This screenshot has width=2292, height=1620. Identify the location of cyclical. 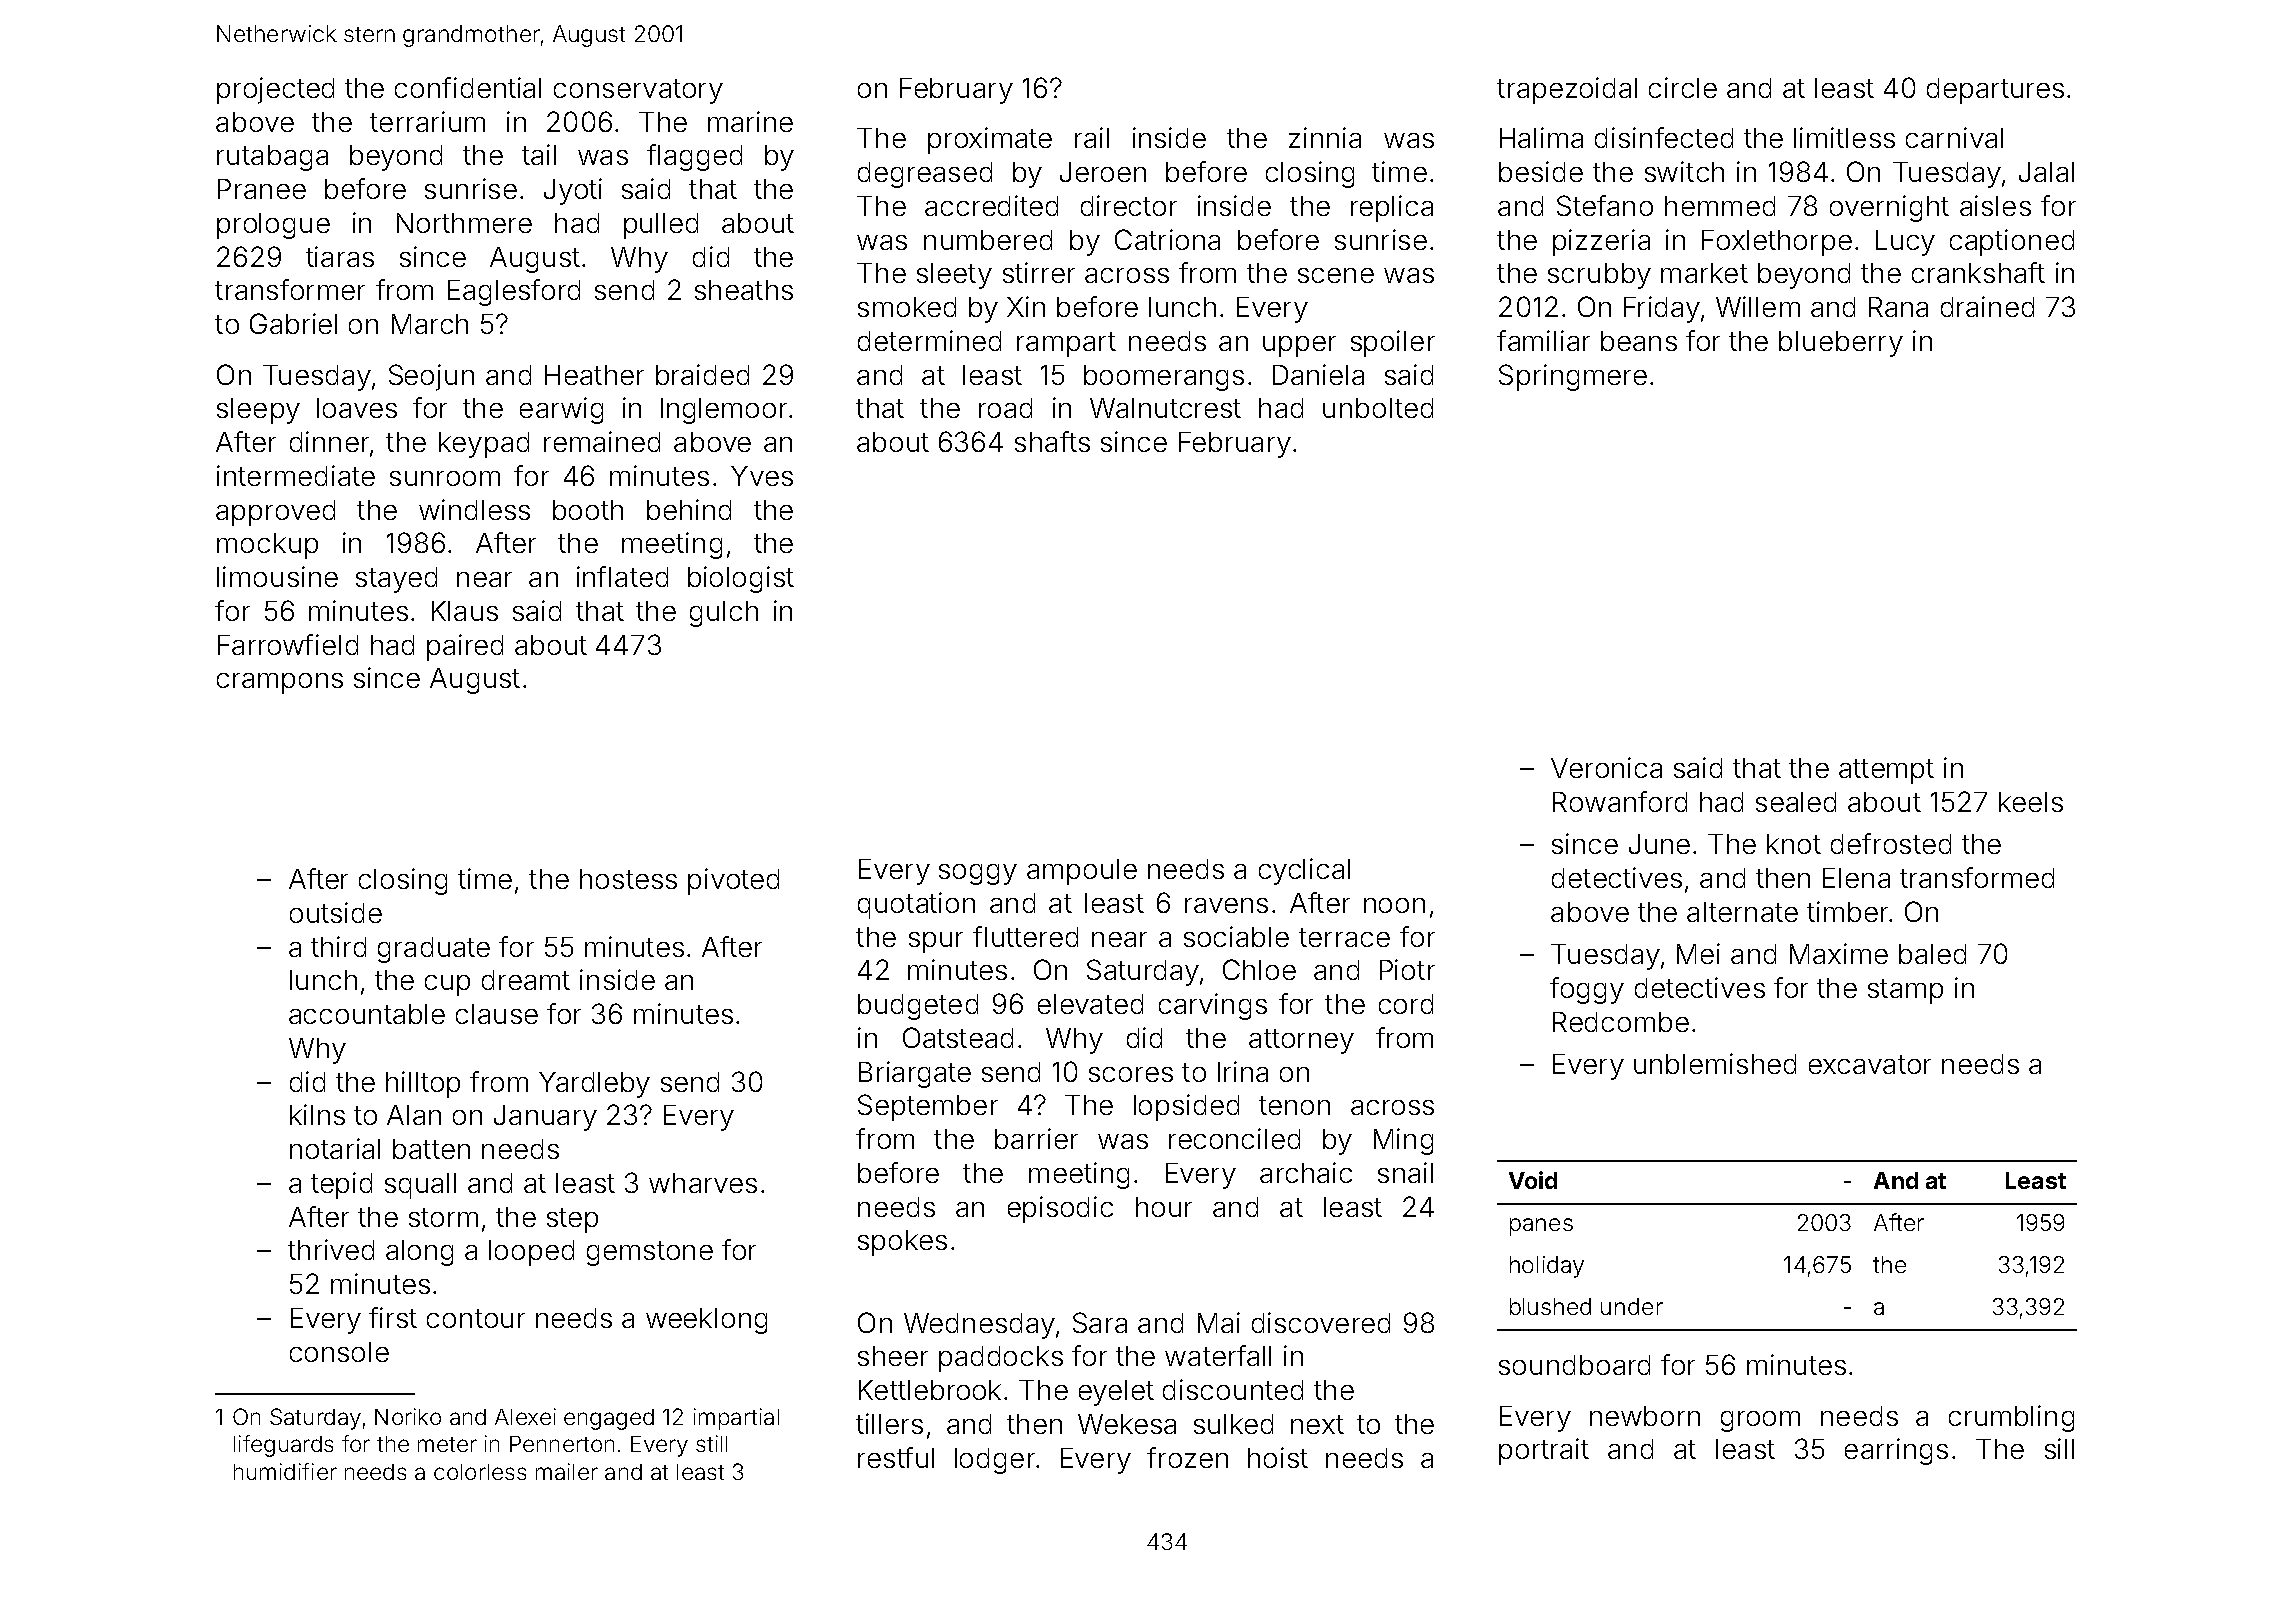
(1304, 871).
